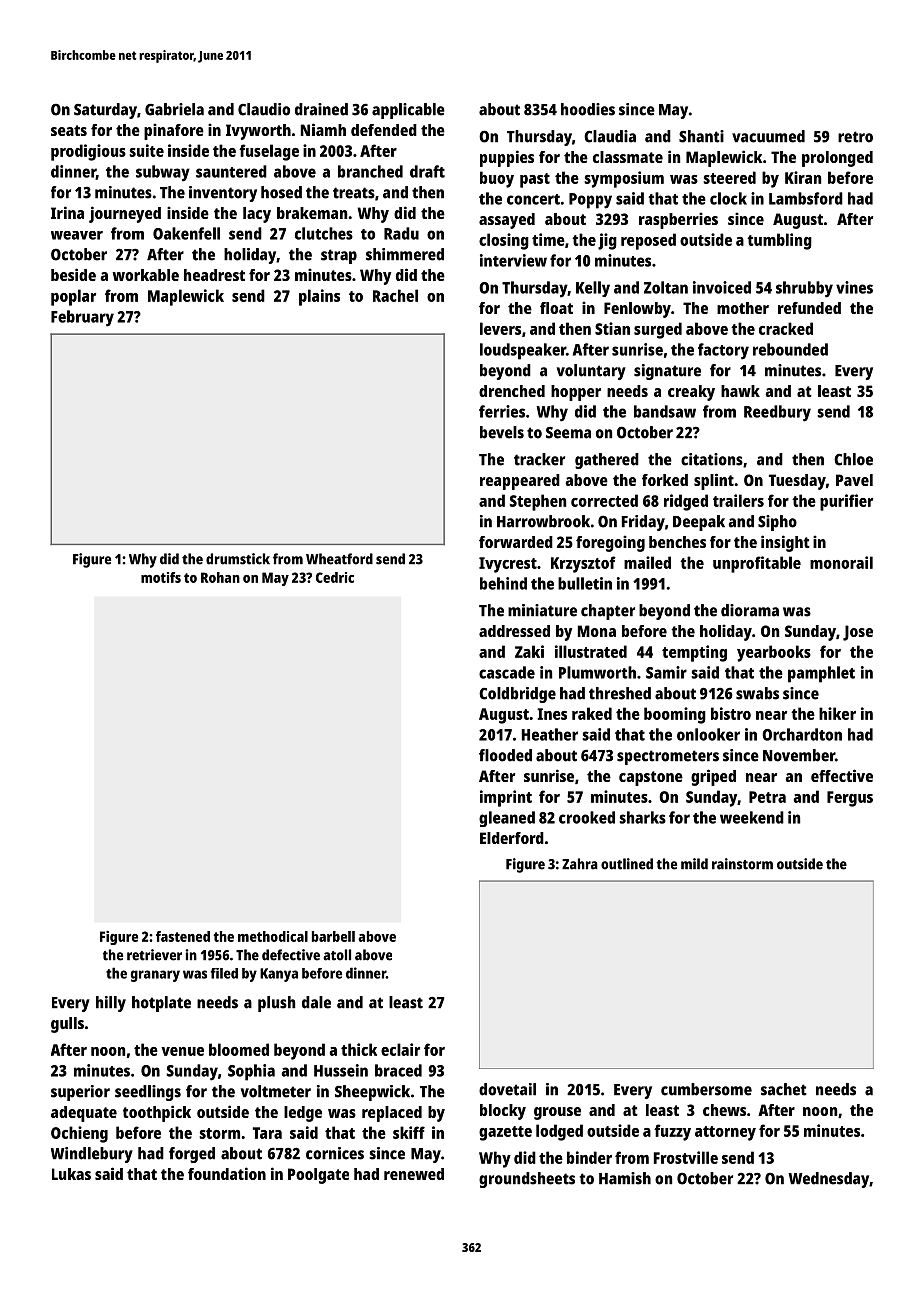  Describe the element at coordinates (507, 672) in the screenshot. I see `cascade` at that location.
